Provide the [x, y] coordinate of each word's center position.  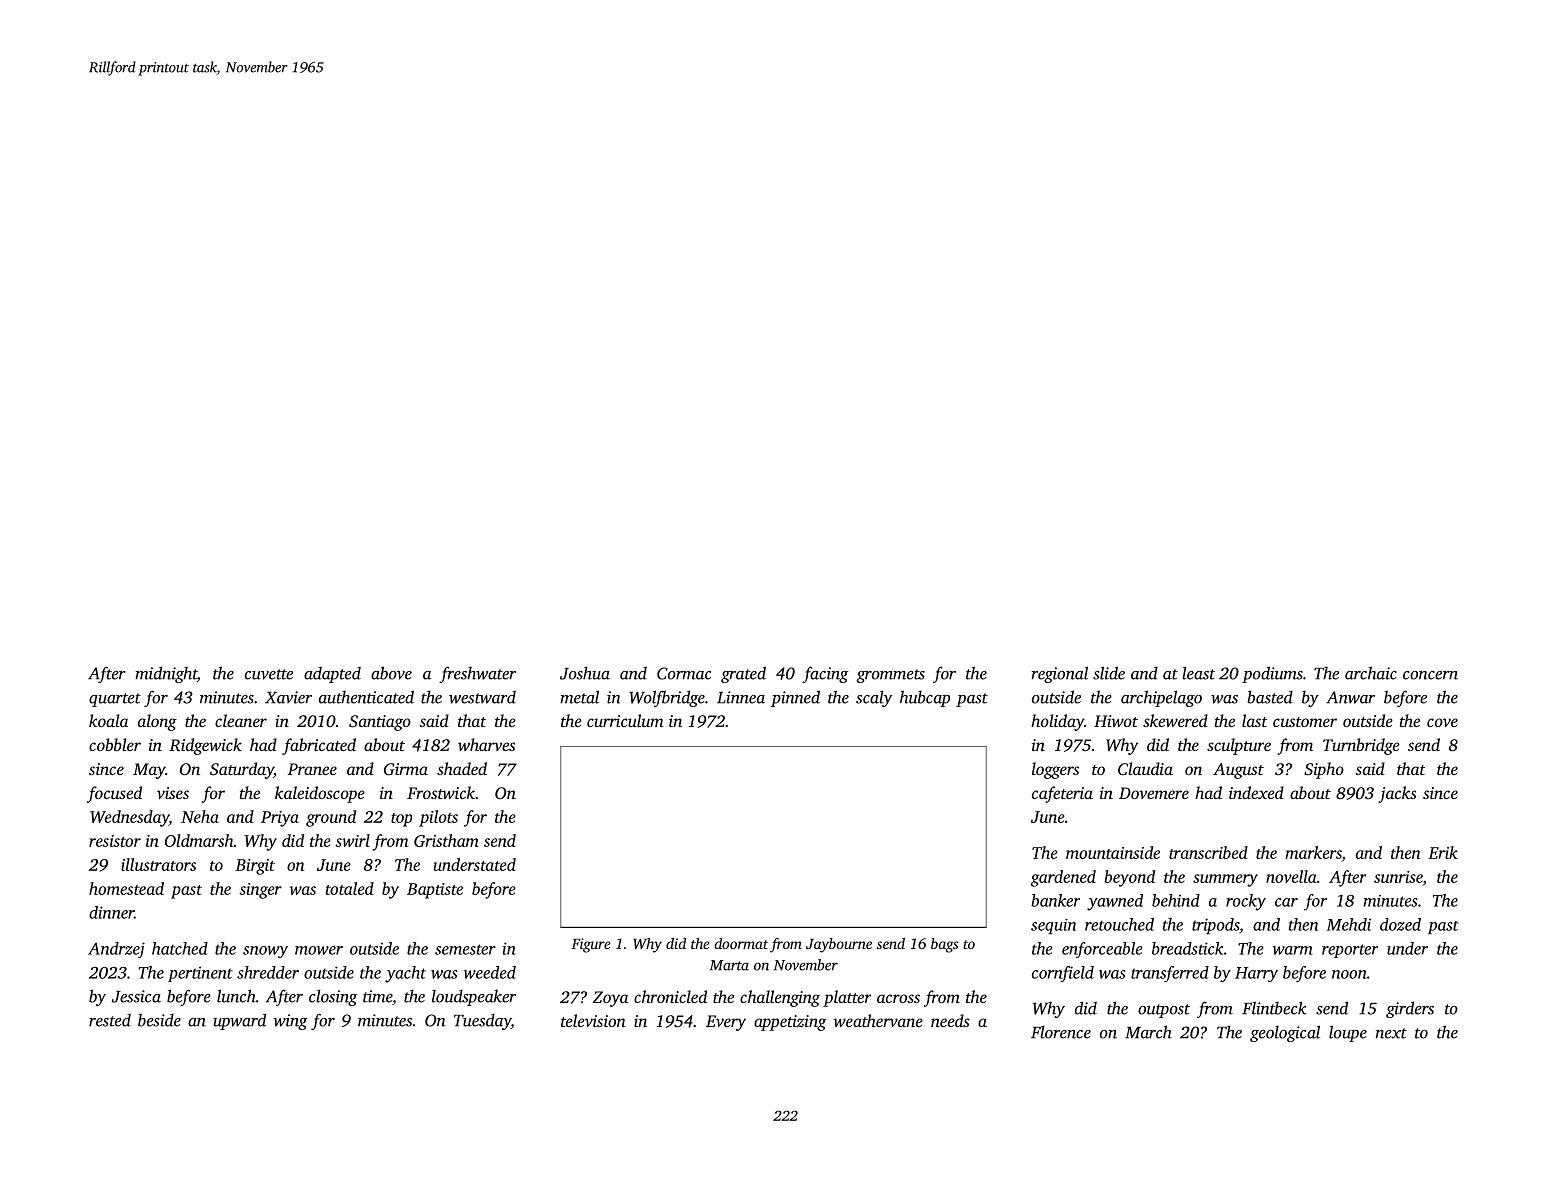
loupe [1348, 1033]
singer [260, 891]
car [1286, 902]
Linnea [741, 697]
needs [950, 1020]
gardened [1063, 878]
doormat [741, 943]
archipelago [1161, 698]
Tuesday [482, 1021]
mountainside [1113, 852]
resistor [115, 841]
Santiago [380, 723]
